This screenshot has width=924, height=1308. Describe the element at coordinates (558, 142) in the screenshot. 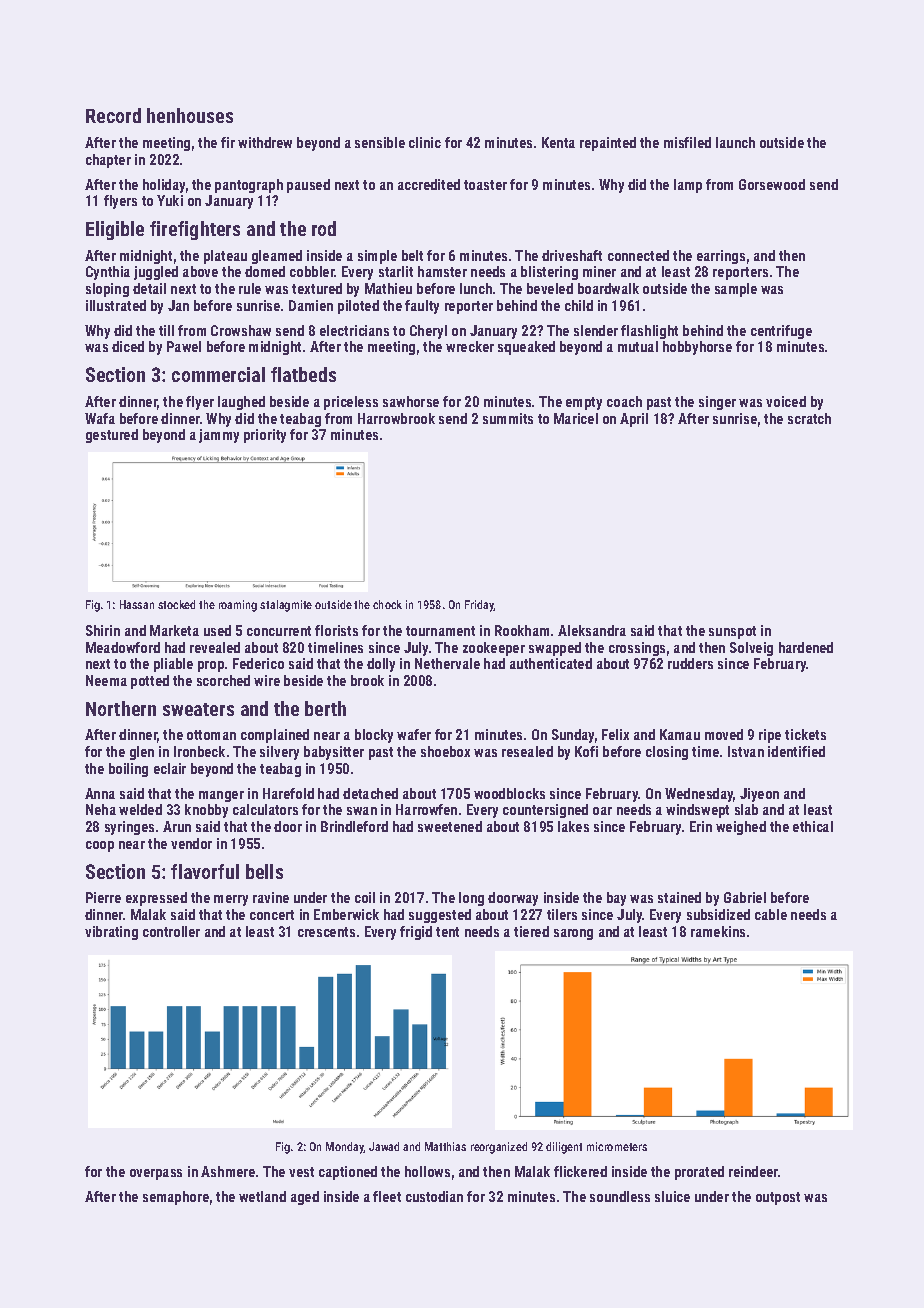

I see `Kenta` at that location.
